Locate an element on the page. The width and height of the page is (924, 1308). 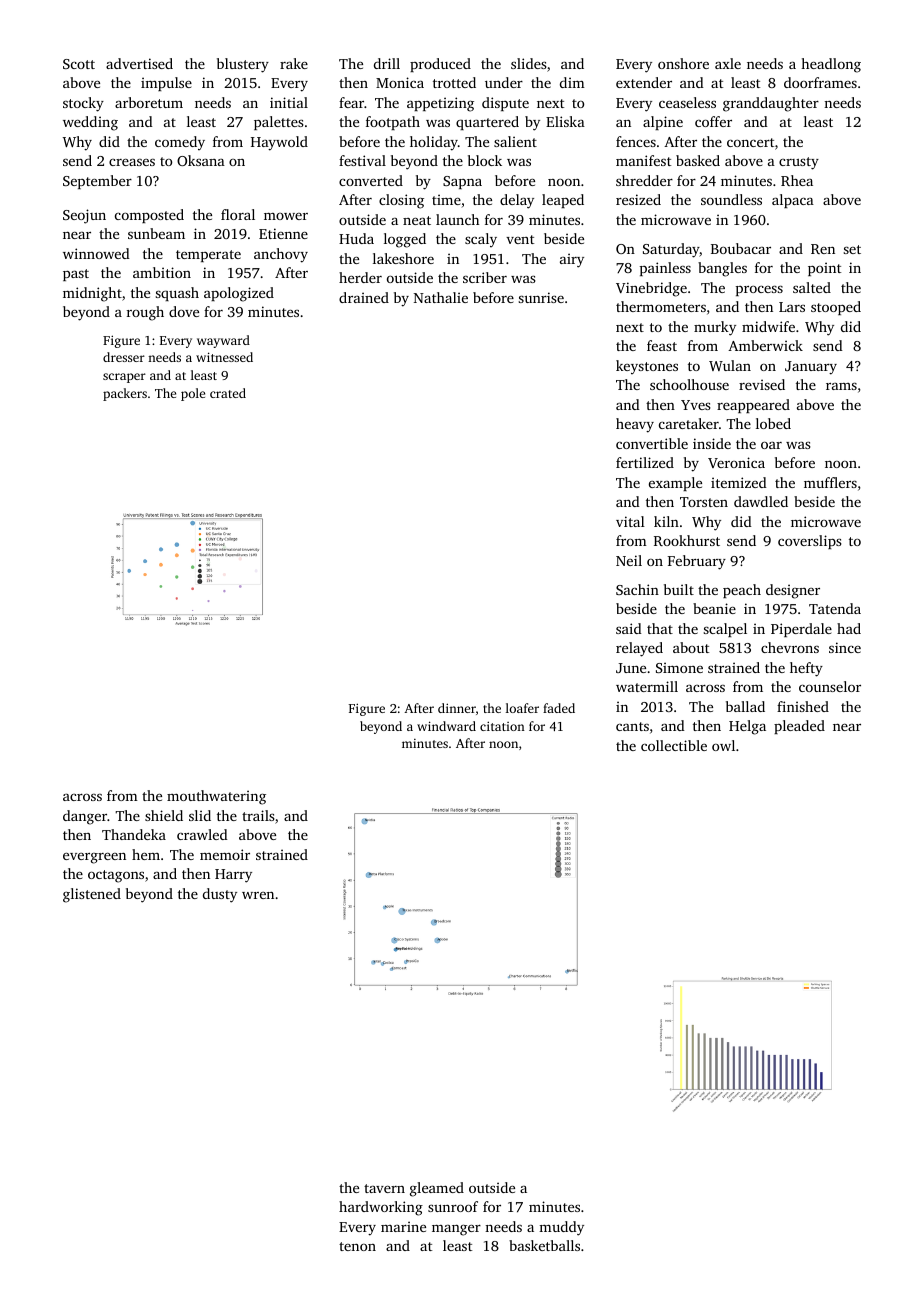
footpath is located at coordinates (393, 123).
